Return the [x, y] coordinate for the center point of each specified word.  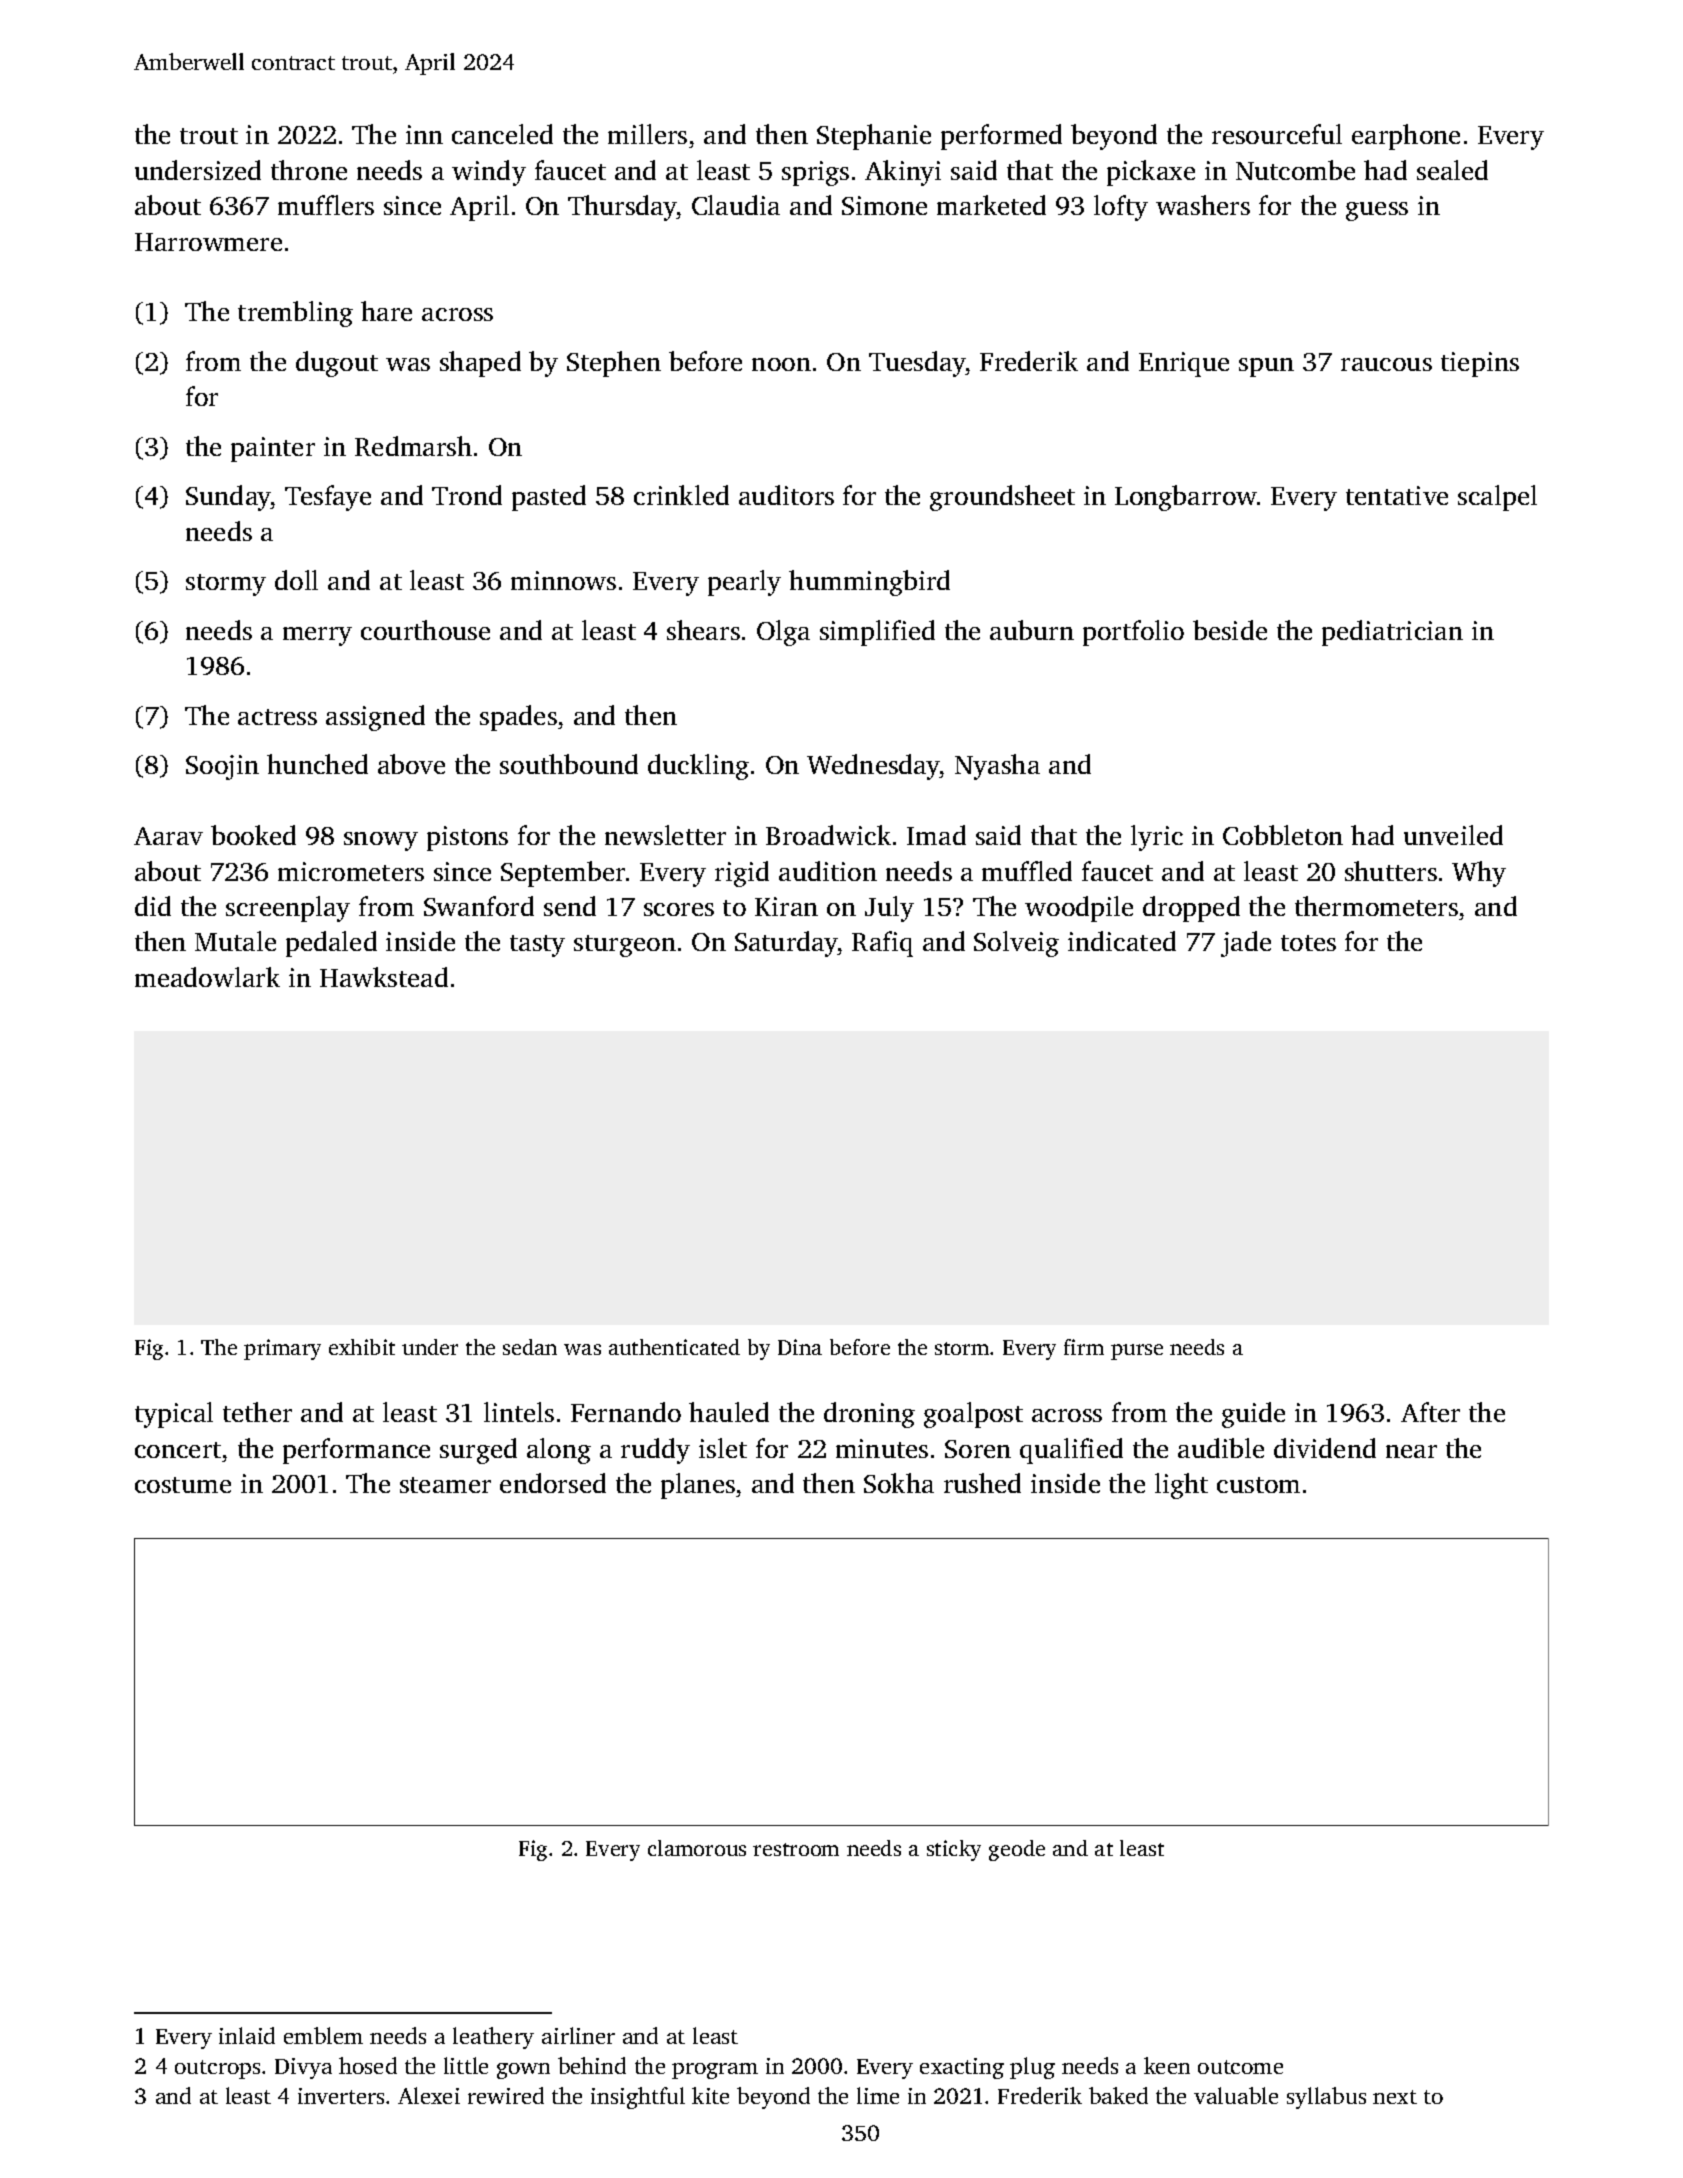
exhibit [362, 1347]
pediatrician [1392, 633]
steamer [445, 1485]
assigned [375, 718]
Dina [800, 1347]
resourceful [1277, 134]
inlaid [247, 2035]
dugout [337, 364]
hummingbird [869, 583]
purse [1137, 1352]
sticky [954, 1850]
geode [1017, 1850]
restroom [796, 1849]
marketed [991, 205]
